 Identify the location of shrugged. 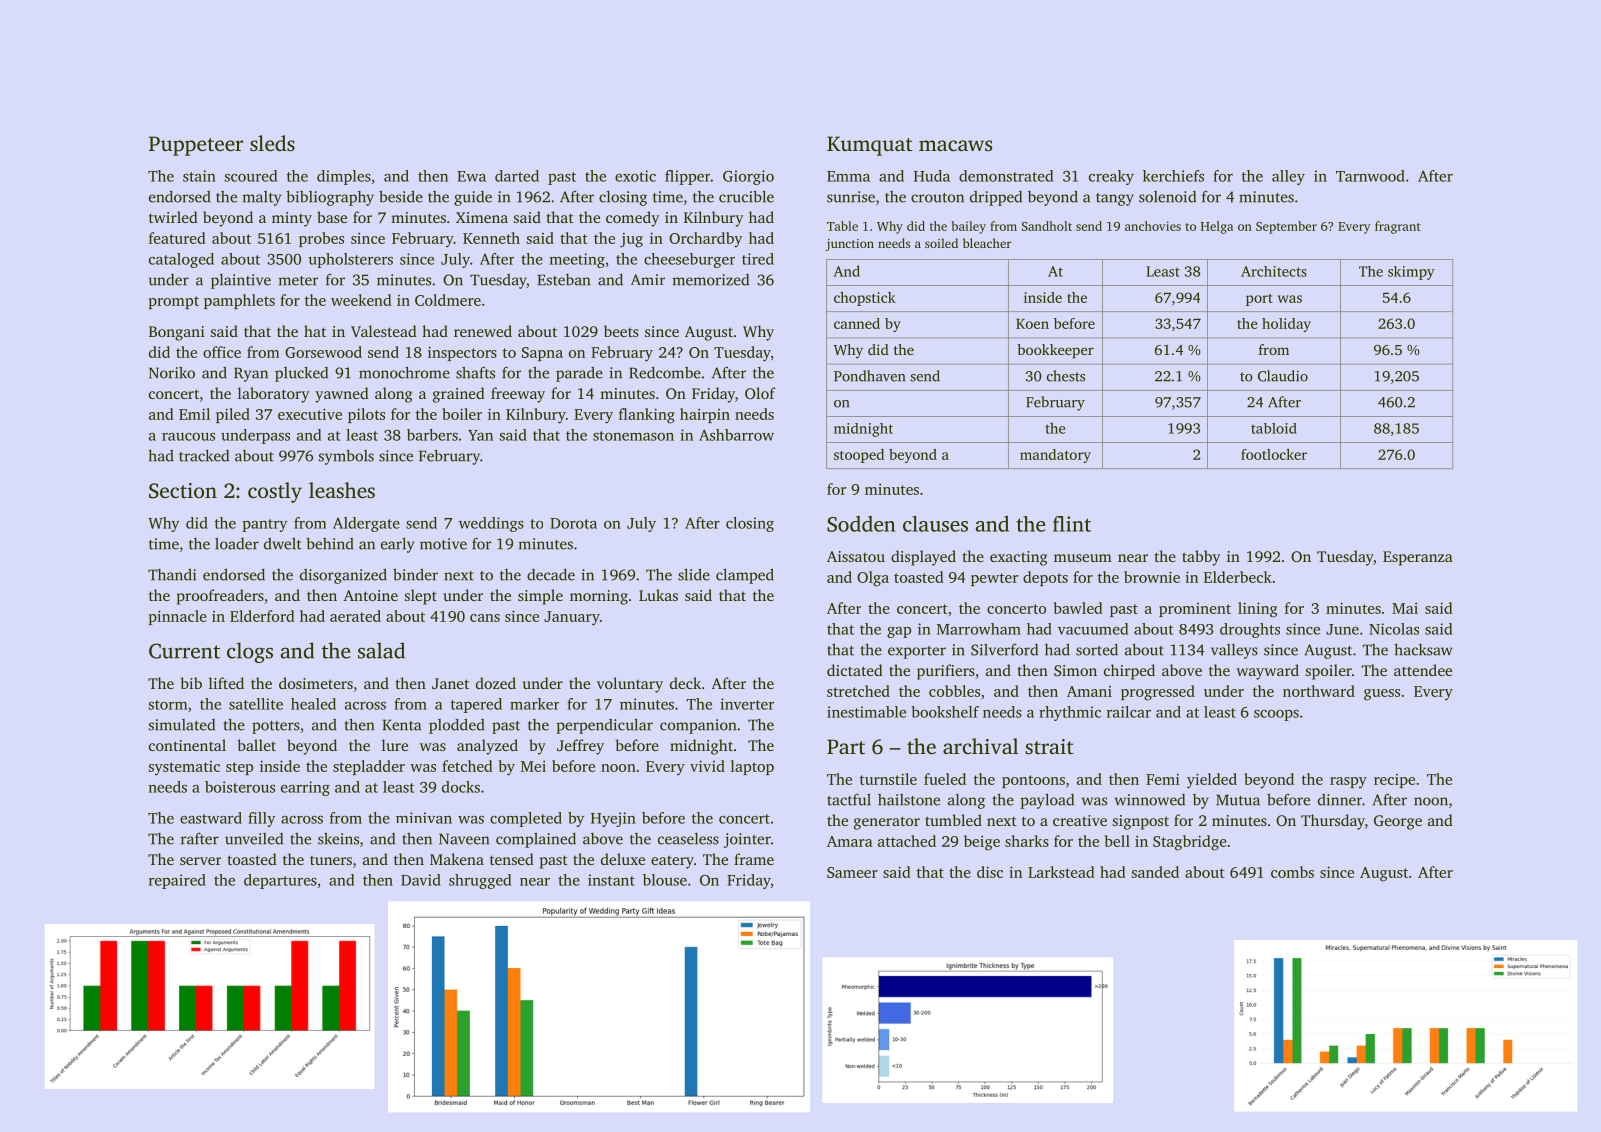
(480, 881).
